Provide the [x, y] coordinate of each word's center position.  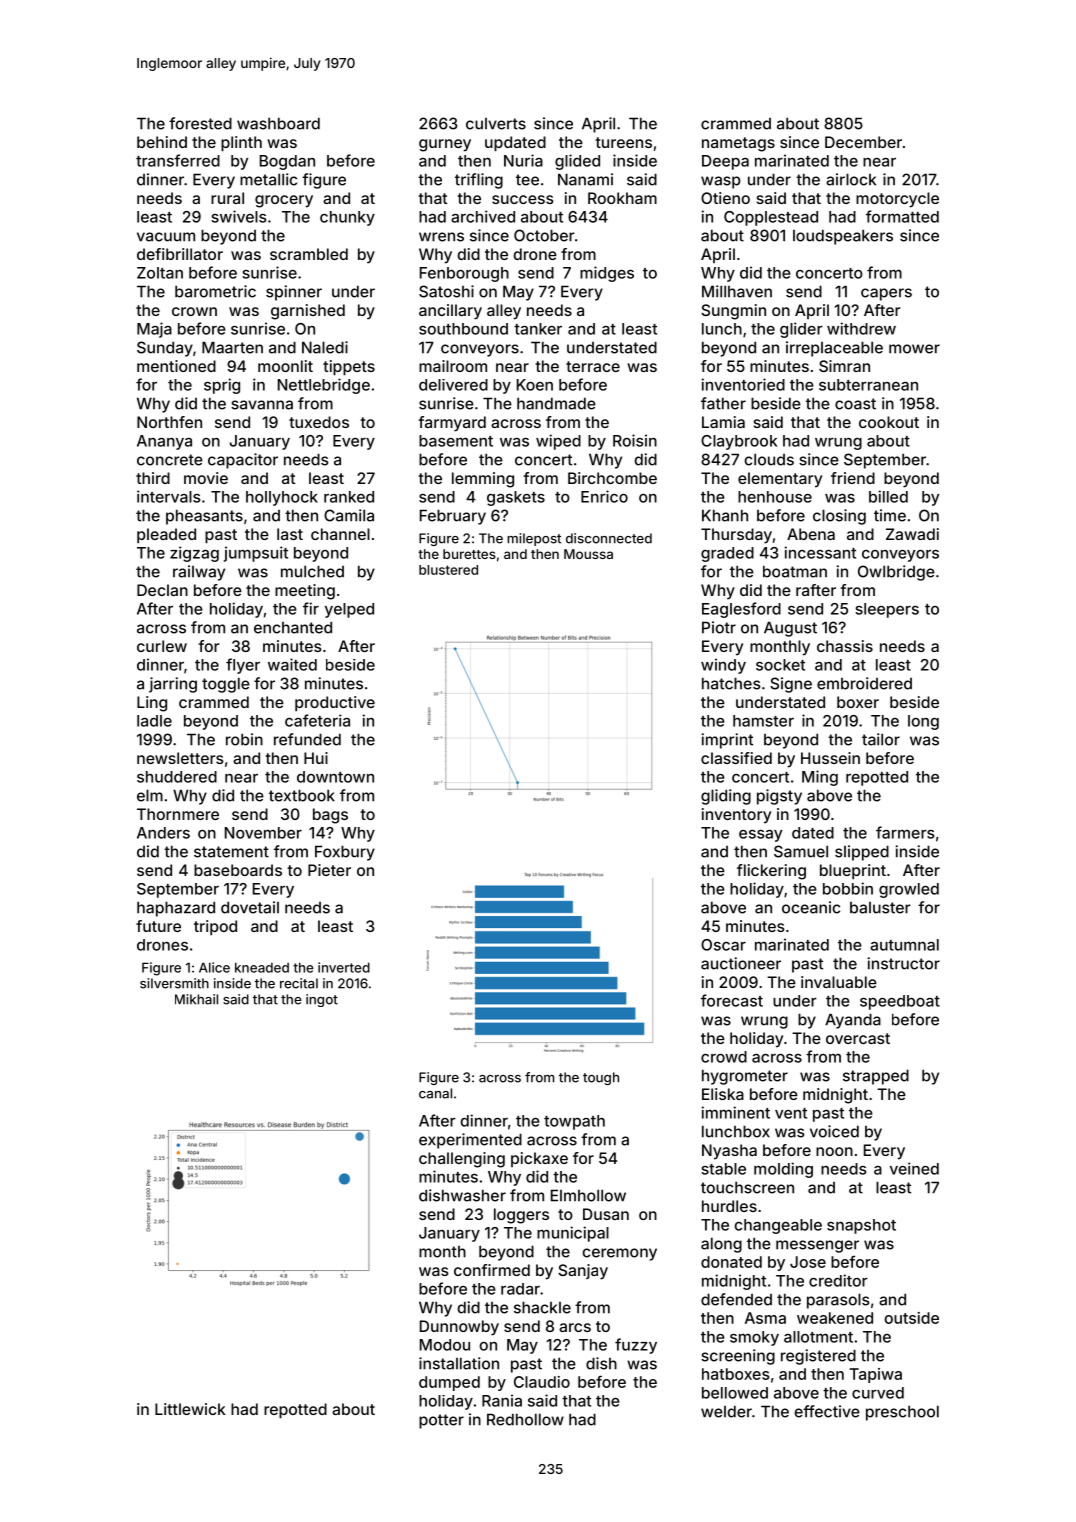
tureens [623, 142]
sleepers [887, 610]
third [153, 478]
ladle [154, 721]
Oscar [723, 945]
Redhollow [525, 1419]
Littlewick [190, 1409]
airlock [851, 179]
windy [723, 666]
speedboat [900, 1002]
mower [914, 349]
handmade [556, 403]
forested [200, 123]
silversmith [174, 983]
